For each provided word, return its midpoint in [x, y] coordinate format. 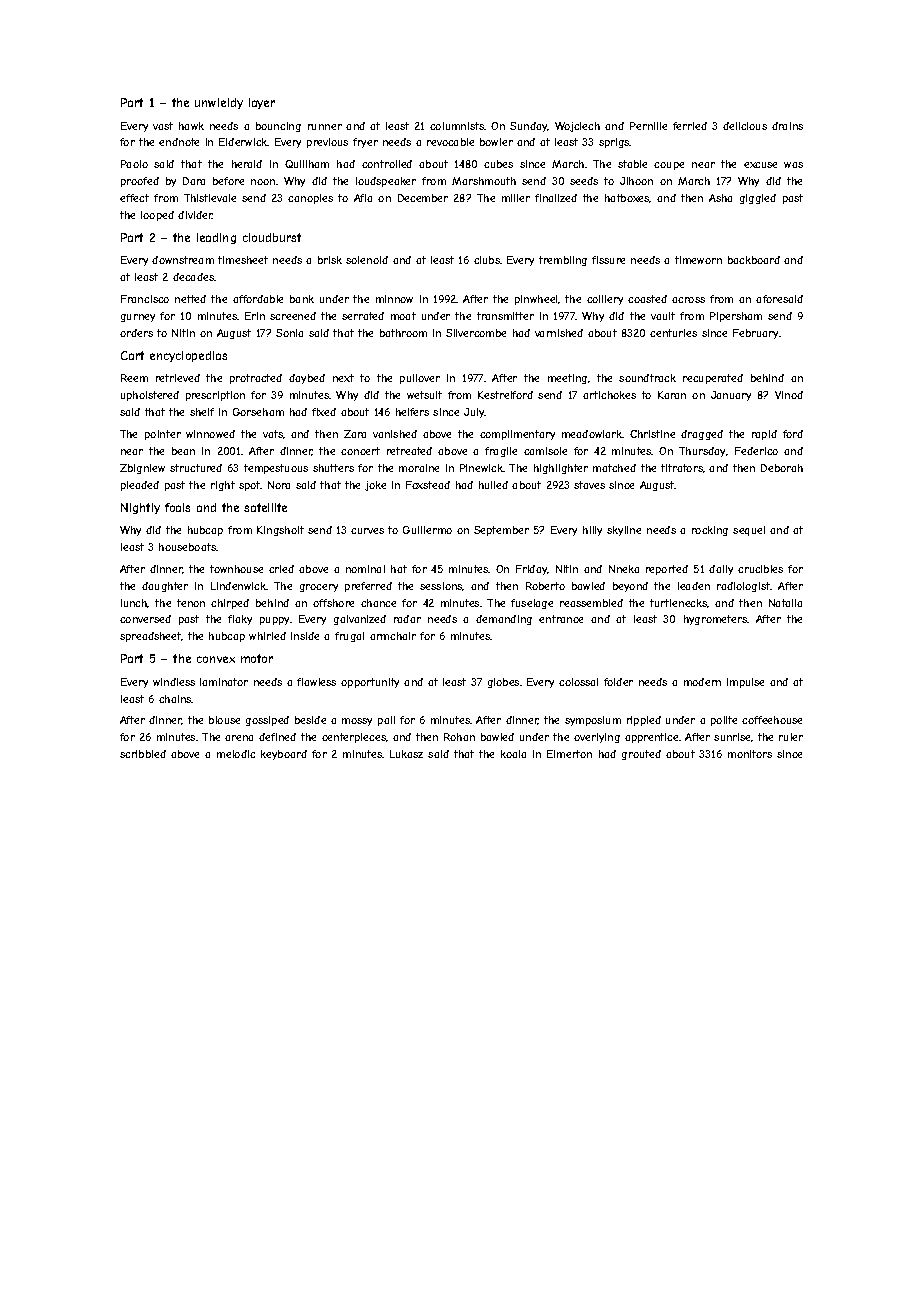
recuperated [713, 379]
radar [407, 619]
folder [618, 682]
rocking [710, 531]
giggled [758, 199]
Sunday [529, 127]
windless [174, 682]
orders [136, 333]
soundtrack [647, 378]
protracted [256, 379]
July [474, 413]
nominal [365, 569]
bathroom [403, 333]
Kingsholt [280, 531]
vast [163, 126]
